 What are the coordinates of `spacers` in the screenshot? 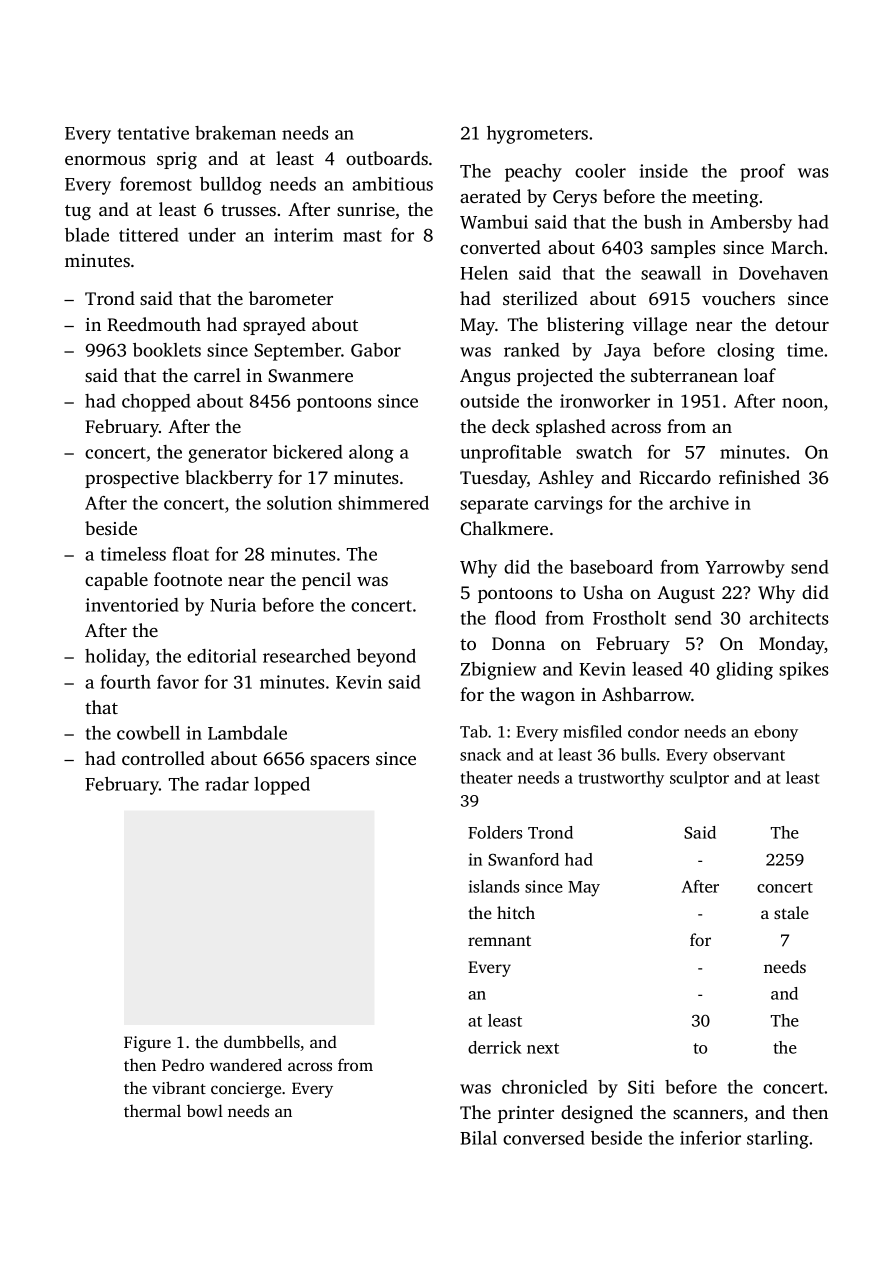 It's located at (340, 762).
